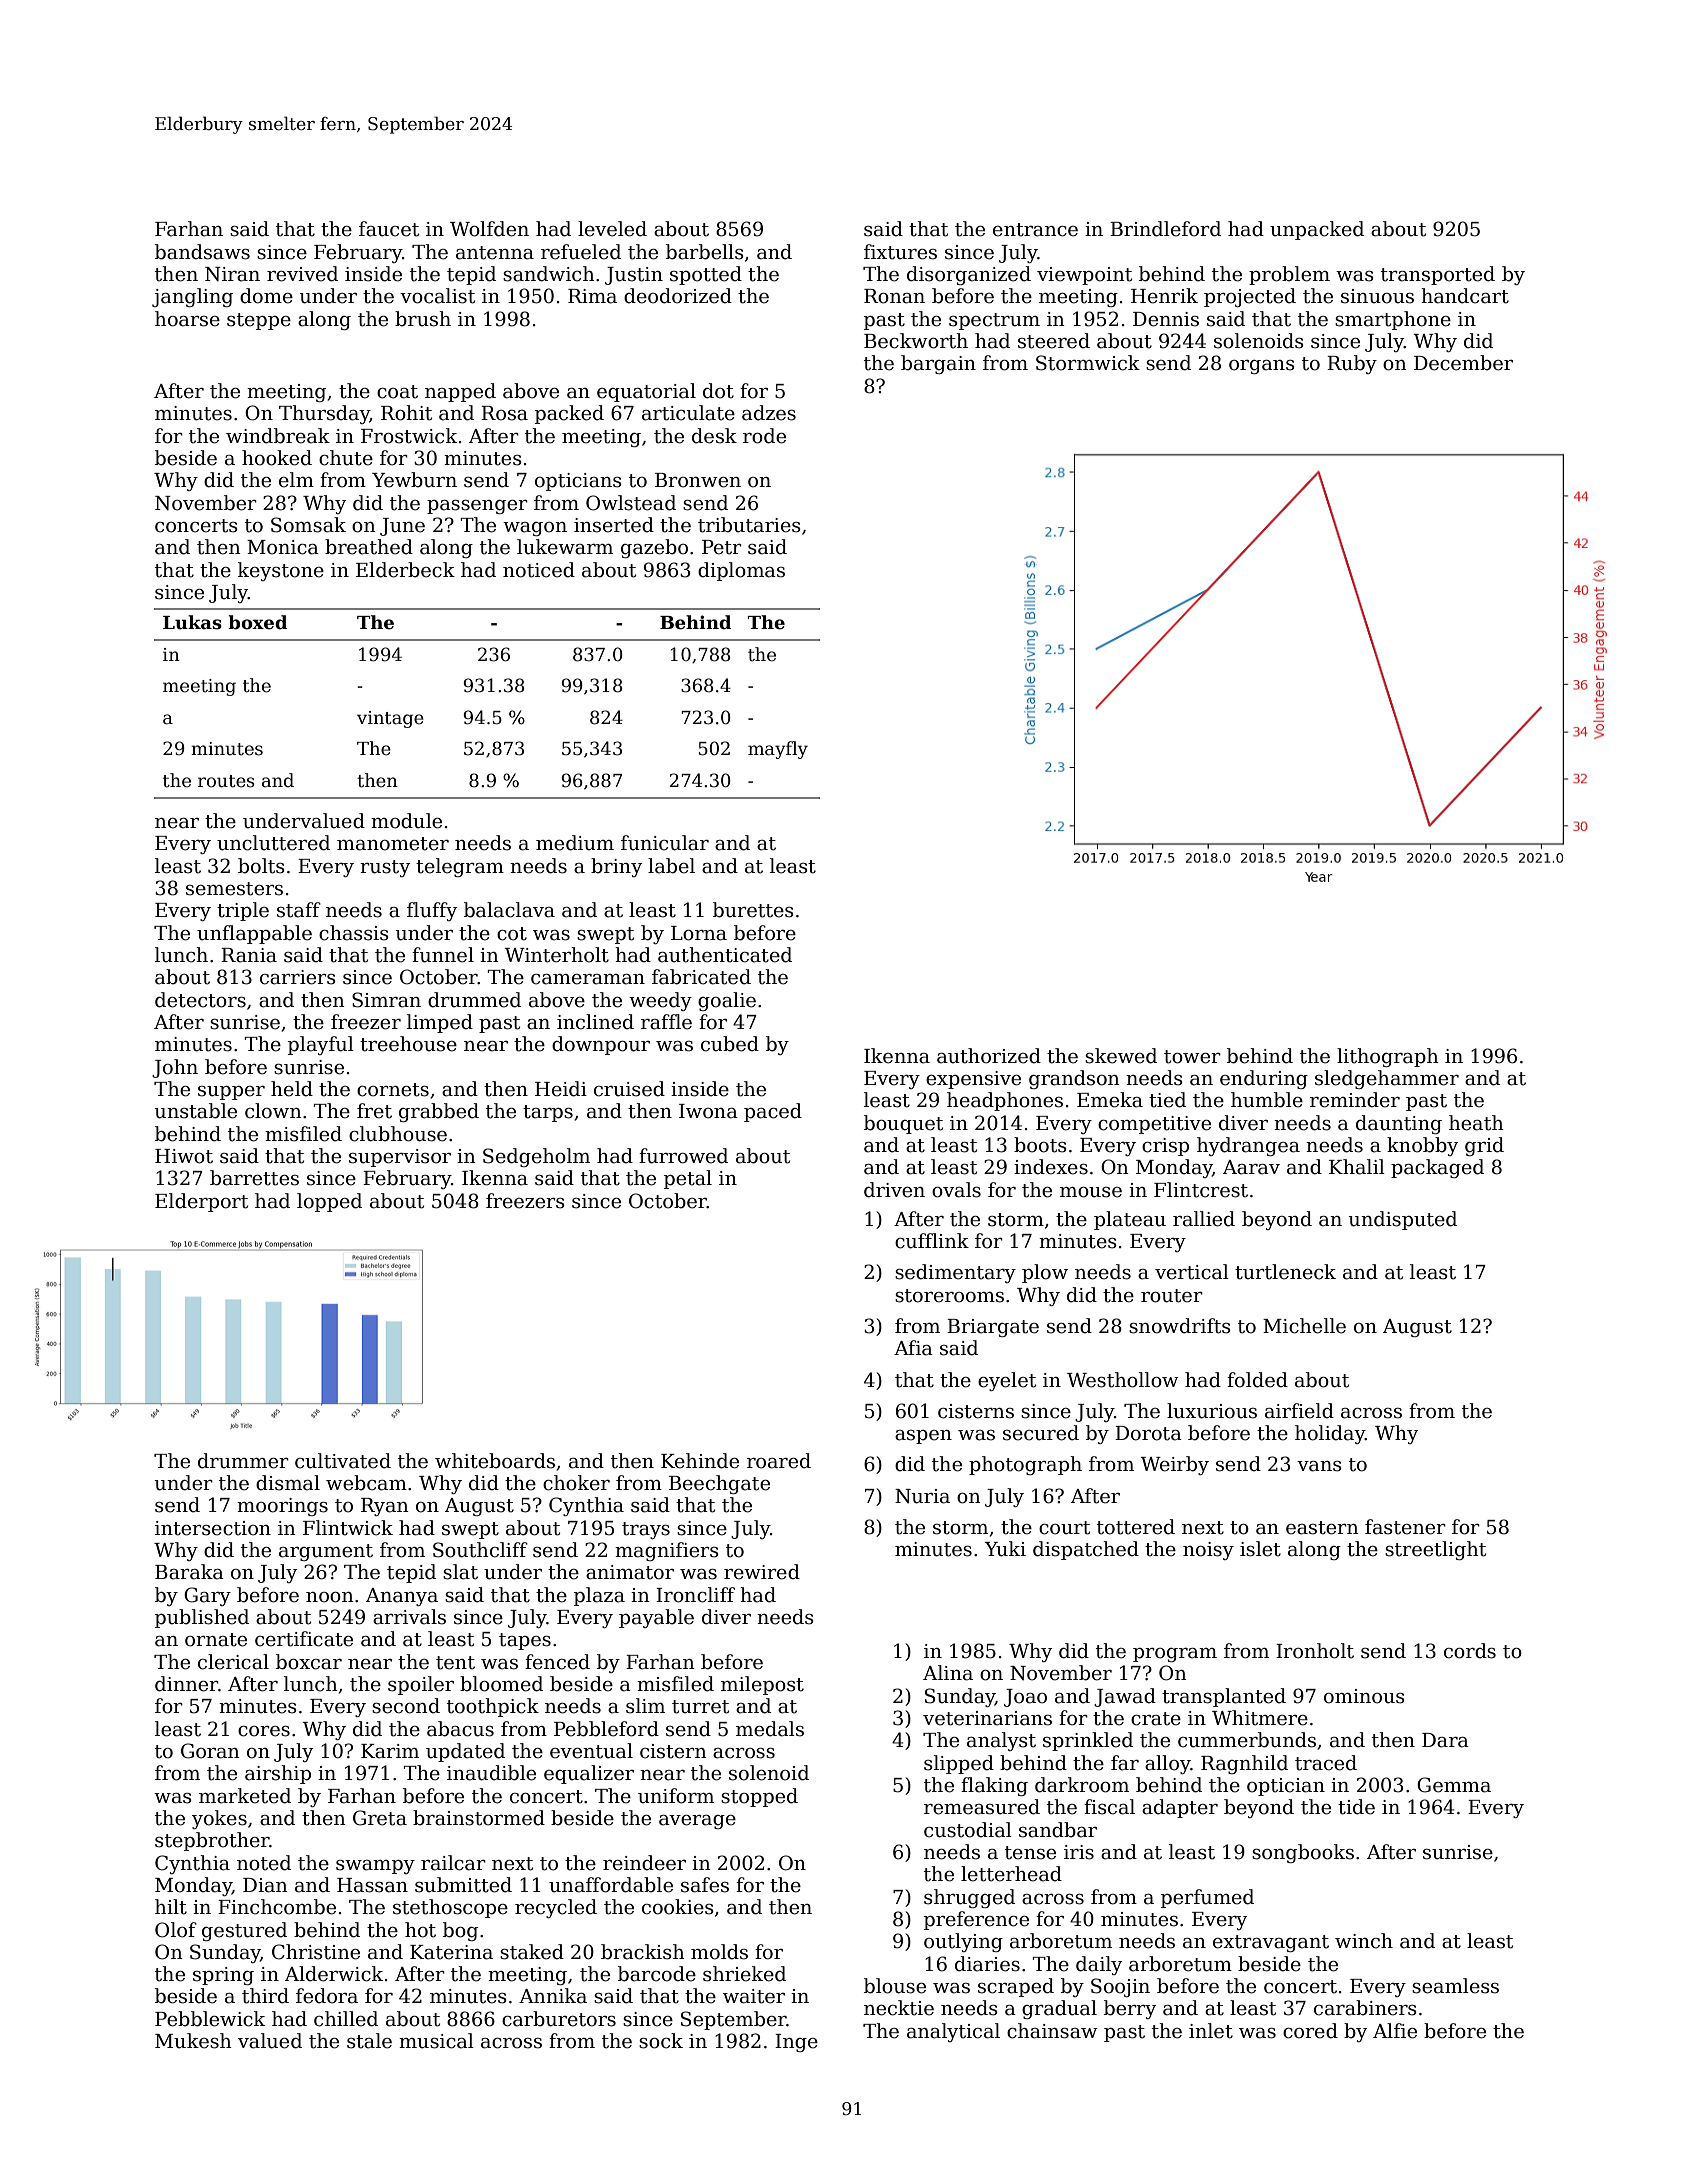 The height and width of the screenshot is (2178, 1683). What do you see at coordinates (1165, 229) in the screenshot?
I see `Brindleford` at bounding box center [1165, 229].
